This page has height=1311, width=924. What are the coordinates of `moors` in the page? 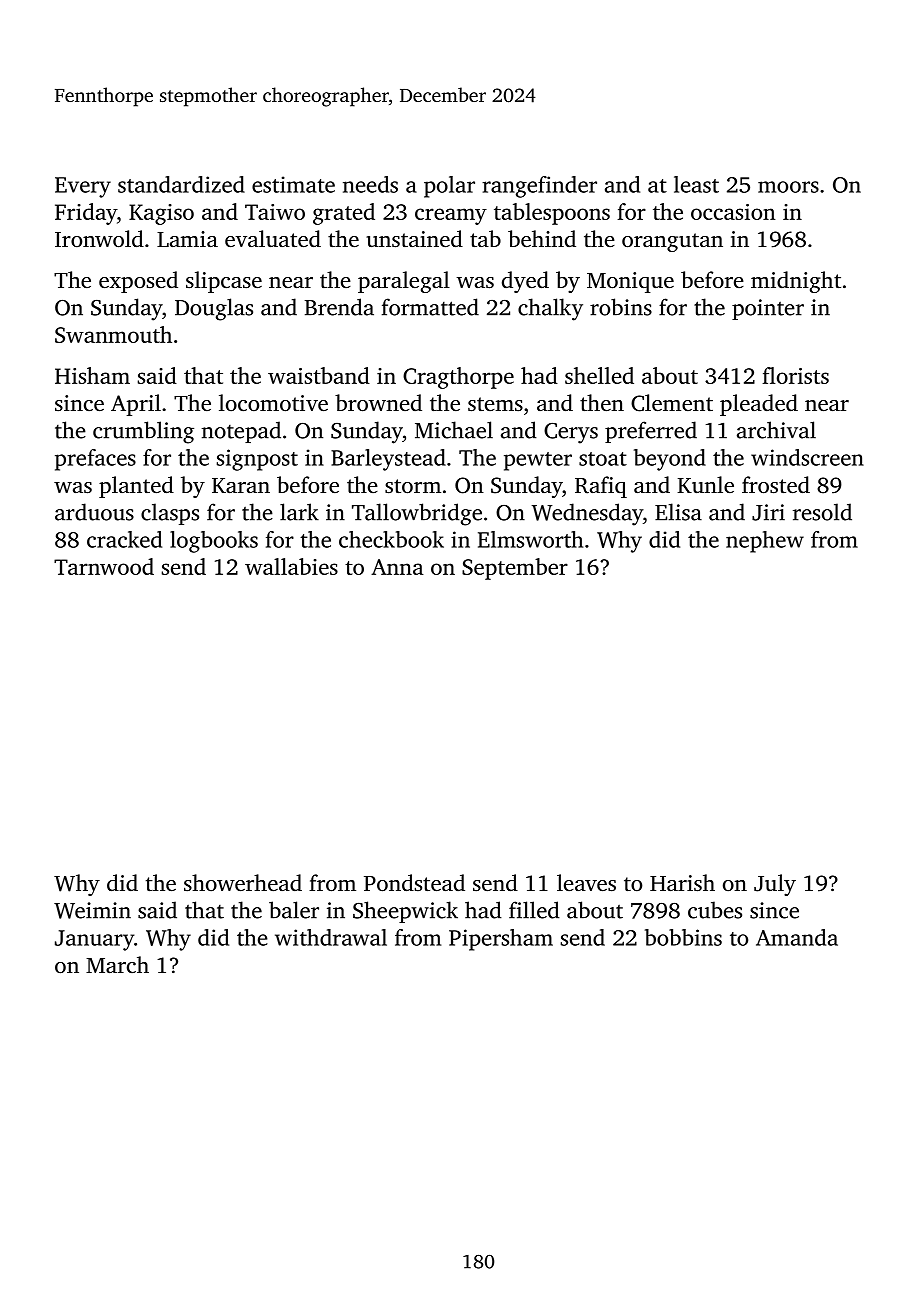 It's located at (788, 187).
